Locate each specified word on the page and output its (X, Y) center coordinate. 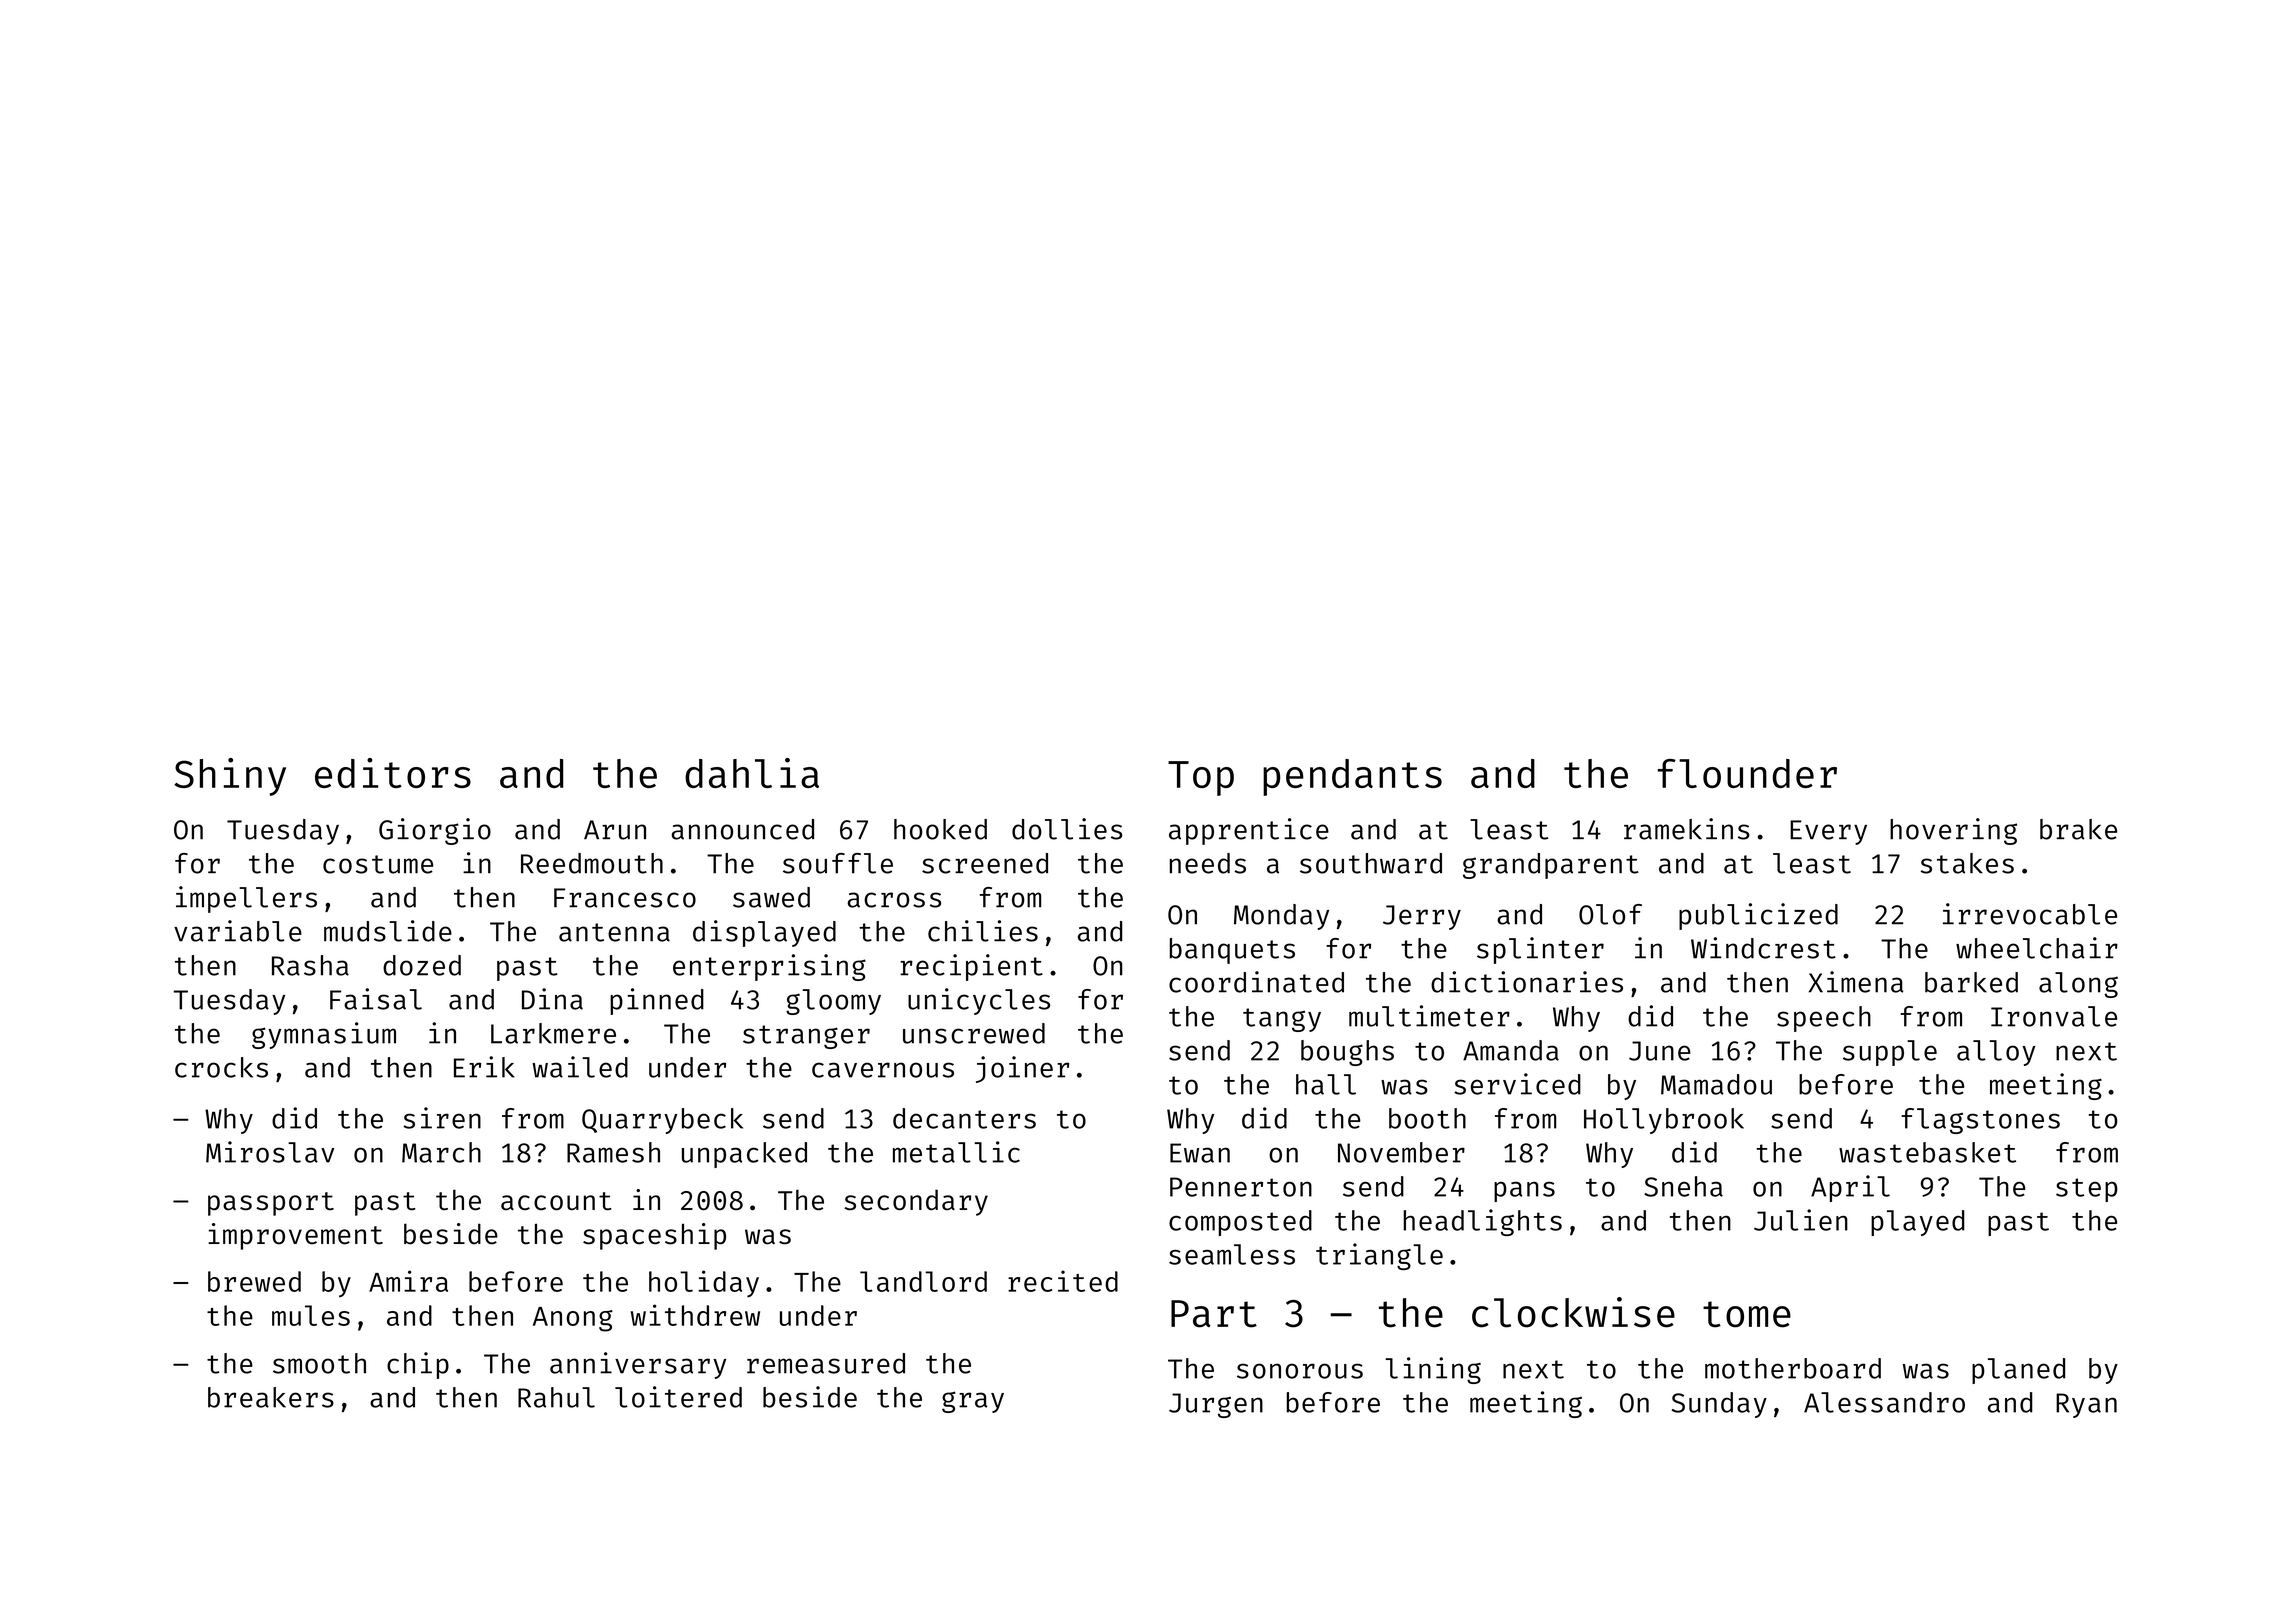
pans (1524, 1192)
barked (1971, 982)
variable (238, 931)
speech (1824, 1019)
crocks (221, 1067)
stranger (806, 1037)
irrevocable (2030, 914)
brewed (254, 1281)
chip (418, 1365)
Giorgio (435, 831)
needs (1208, 863)
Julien (1801, 1220)
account (556, 1201)
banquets (1232, 951)
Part (1214, 1314)
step (2087, 1190)
